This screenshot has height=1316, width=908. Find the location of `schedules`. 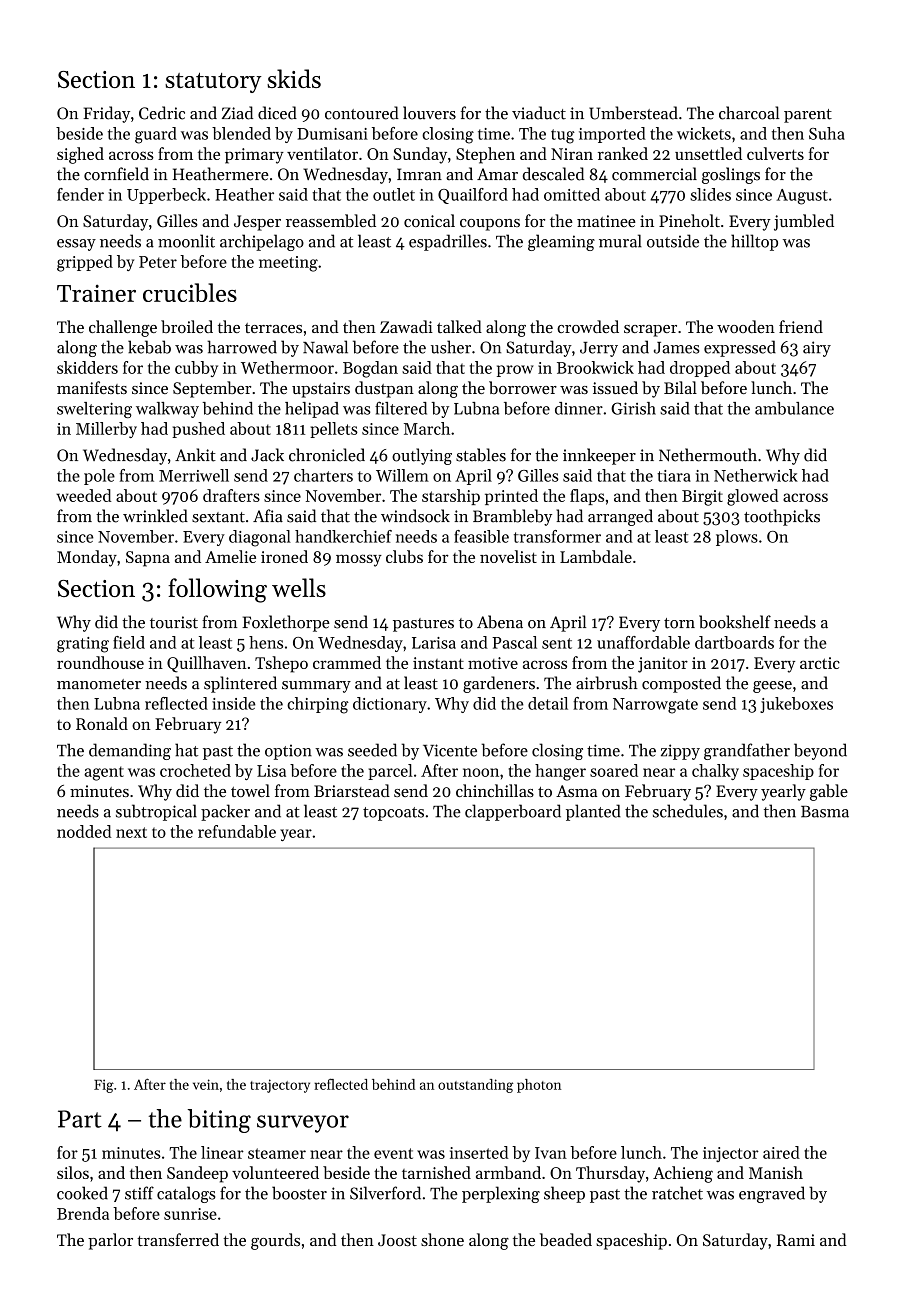

schedules is located at coordinates (688, 811).
